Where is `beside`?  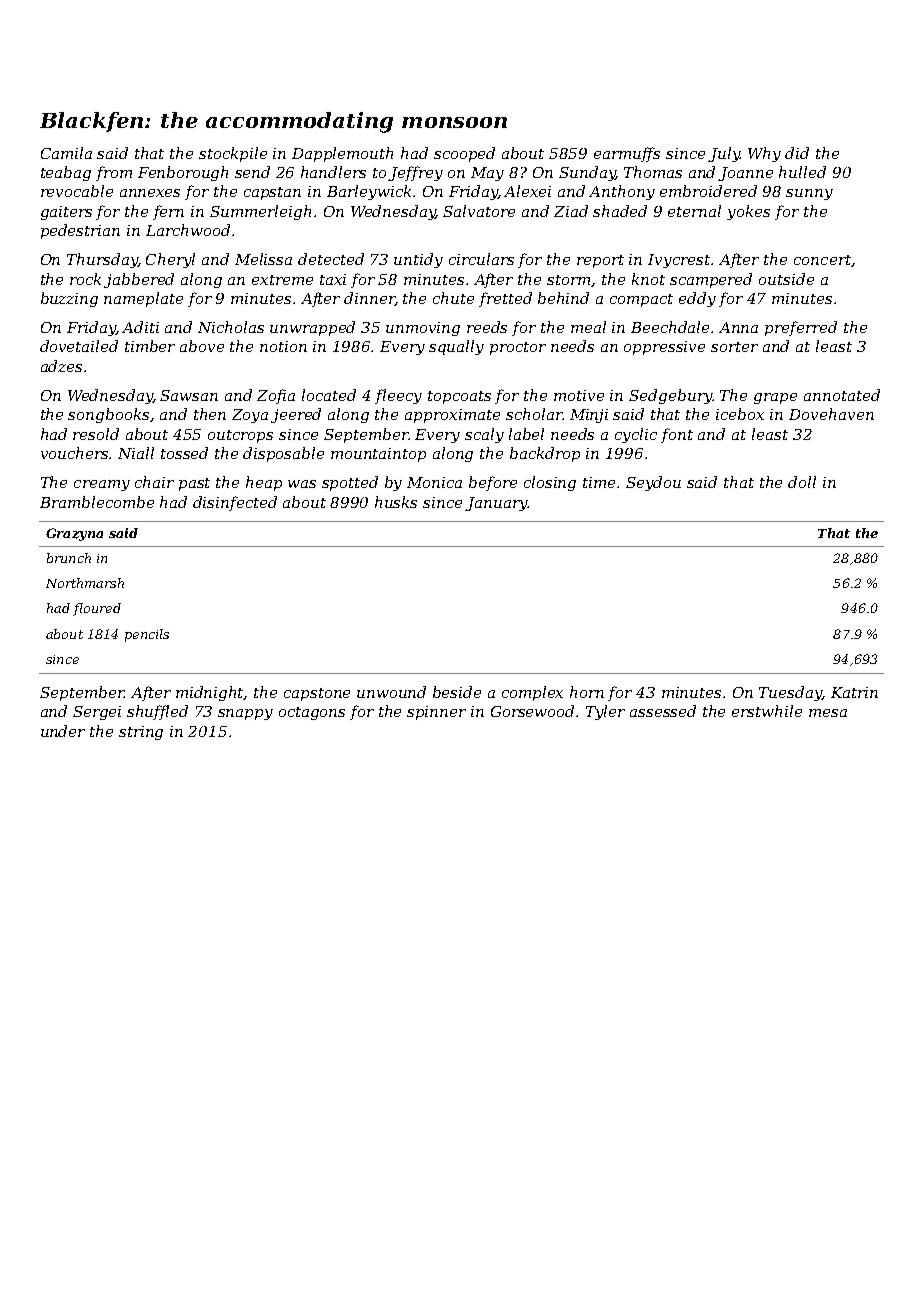
beside is located at coordinates (457, 692).
